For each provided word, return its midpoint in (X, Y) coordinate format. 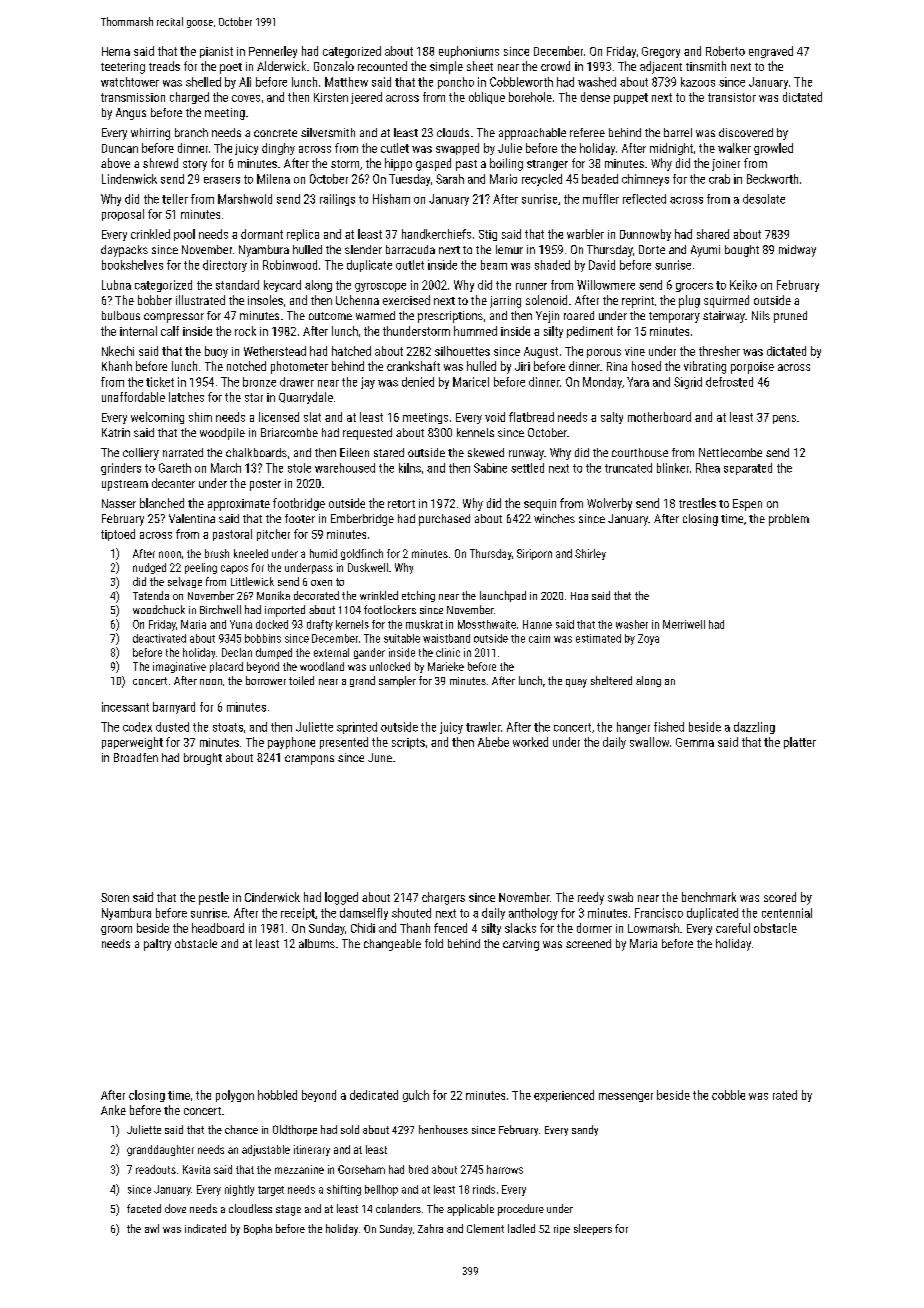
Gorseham (361, 1169)
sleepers (593, 1229)
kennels (475, 432)
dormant (262, 234)
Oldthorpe (295, 1130)
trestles (697, 503)
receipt (298, 914)
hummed (475, 331)
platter (800, 743)
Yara (638, 382)
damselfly (364, 914)
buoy (216, 352)
